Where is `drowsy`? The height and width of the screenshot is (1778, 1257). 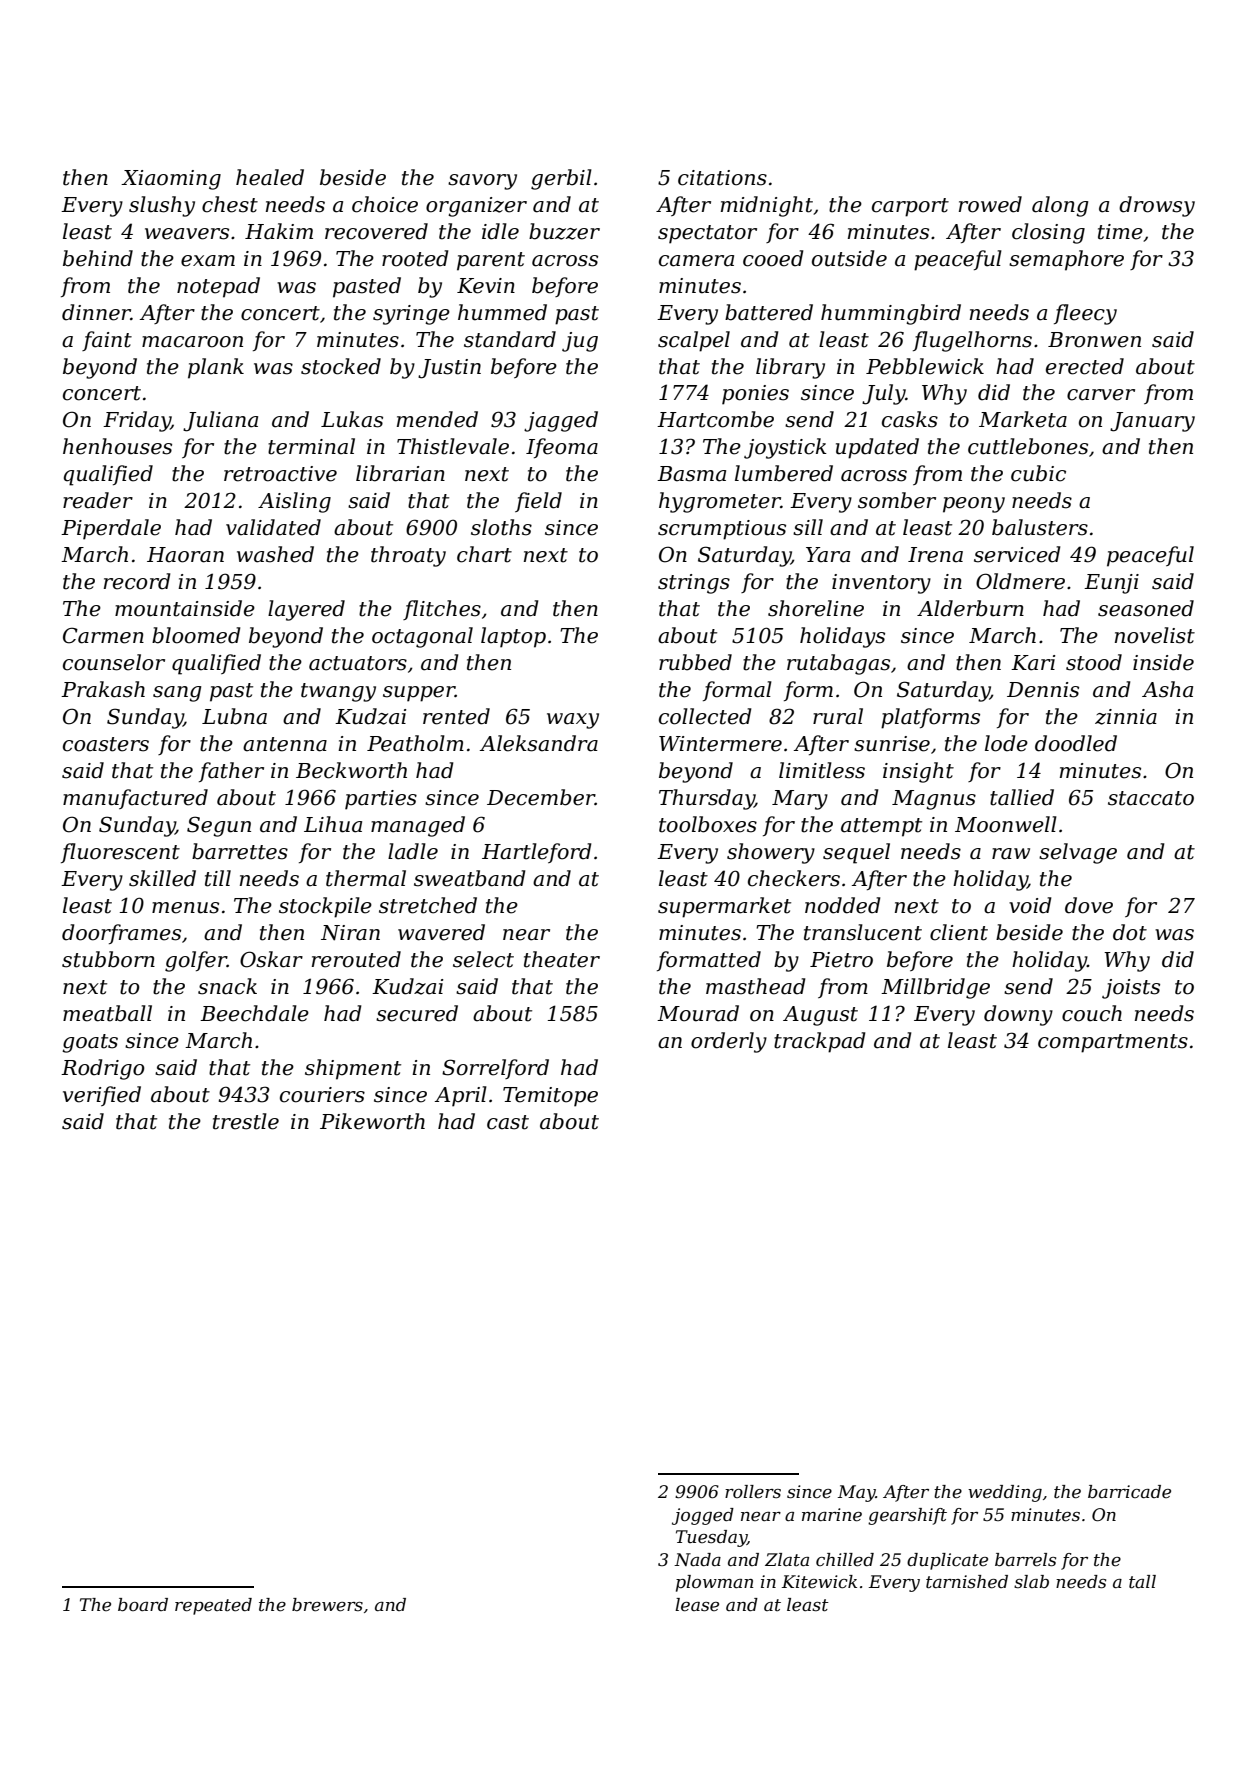
drowsy is located at coordinates (1157, 206).
